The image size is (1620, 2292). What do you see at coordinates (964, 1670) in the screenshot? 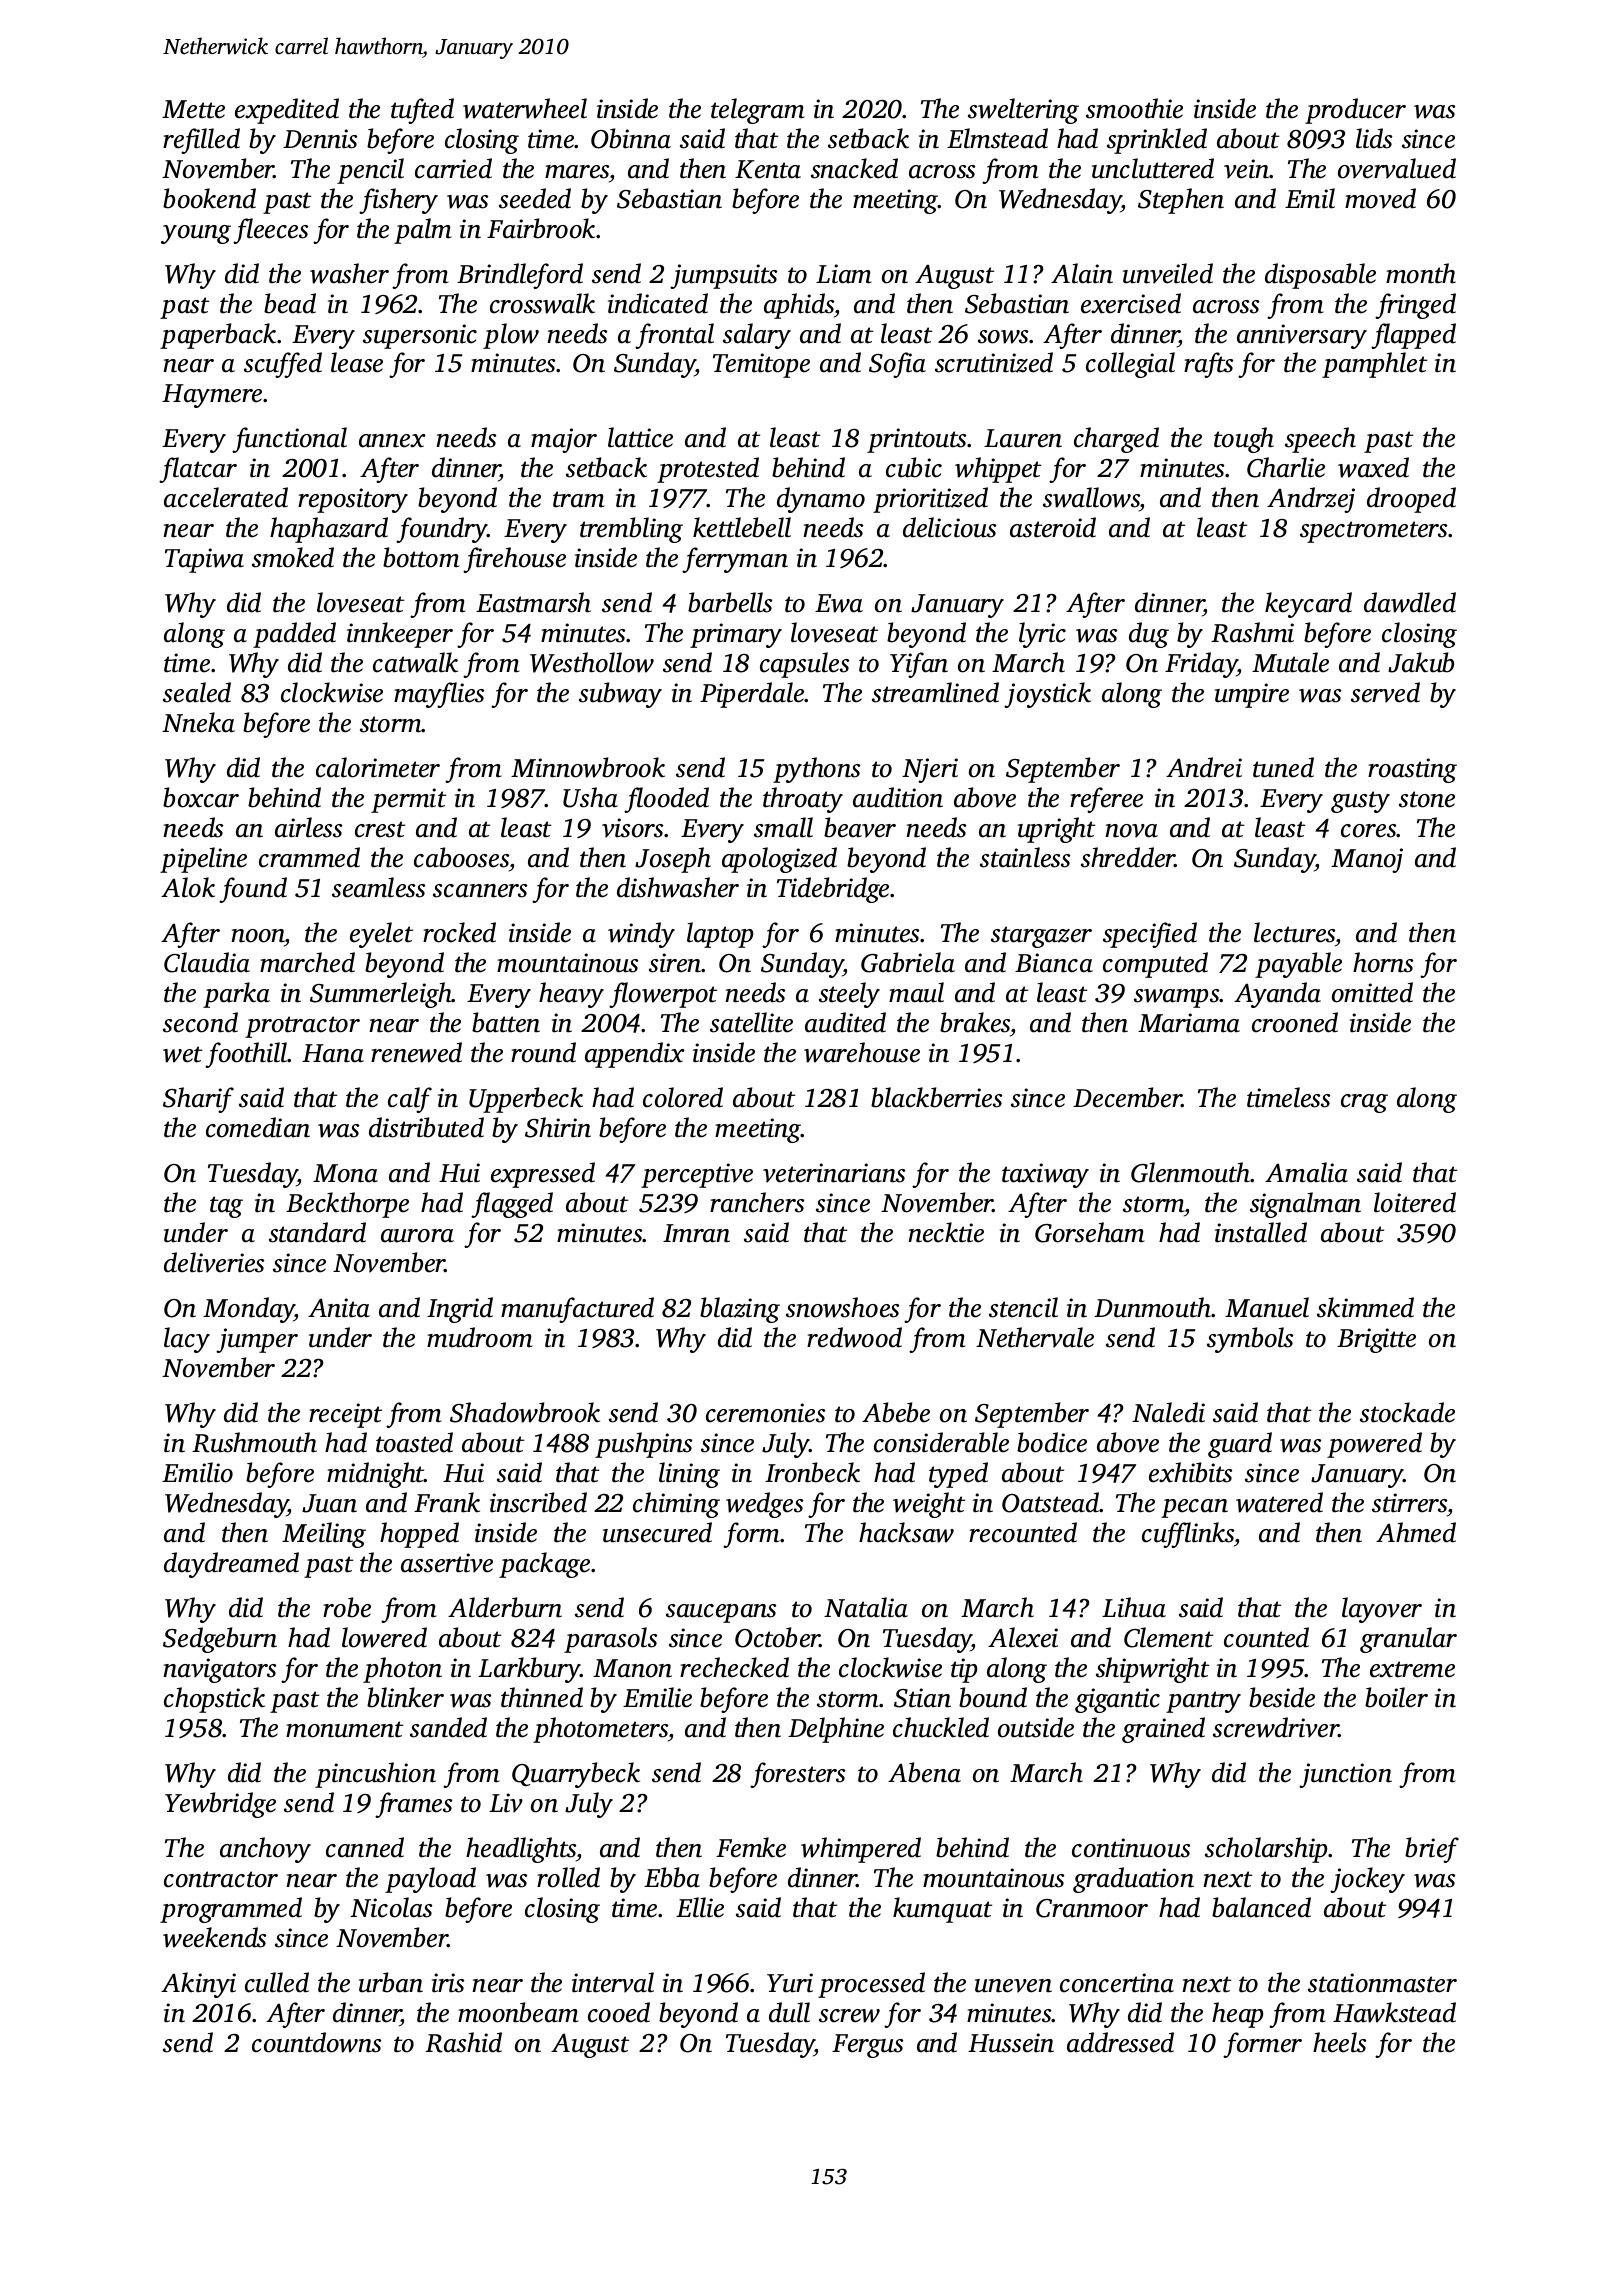
I see `tip` at bounding box center [964, 1670].
